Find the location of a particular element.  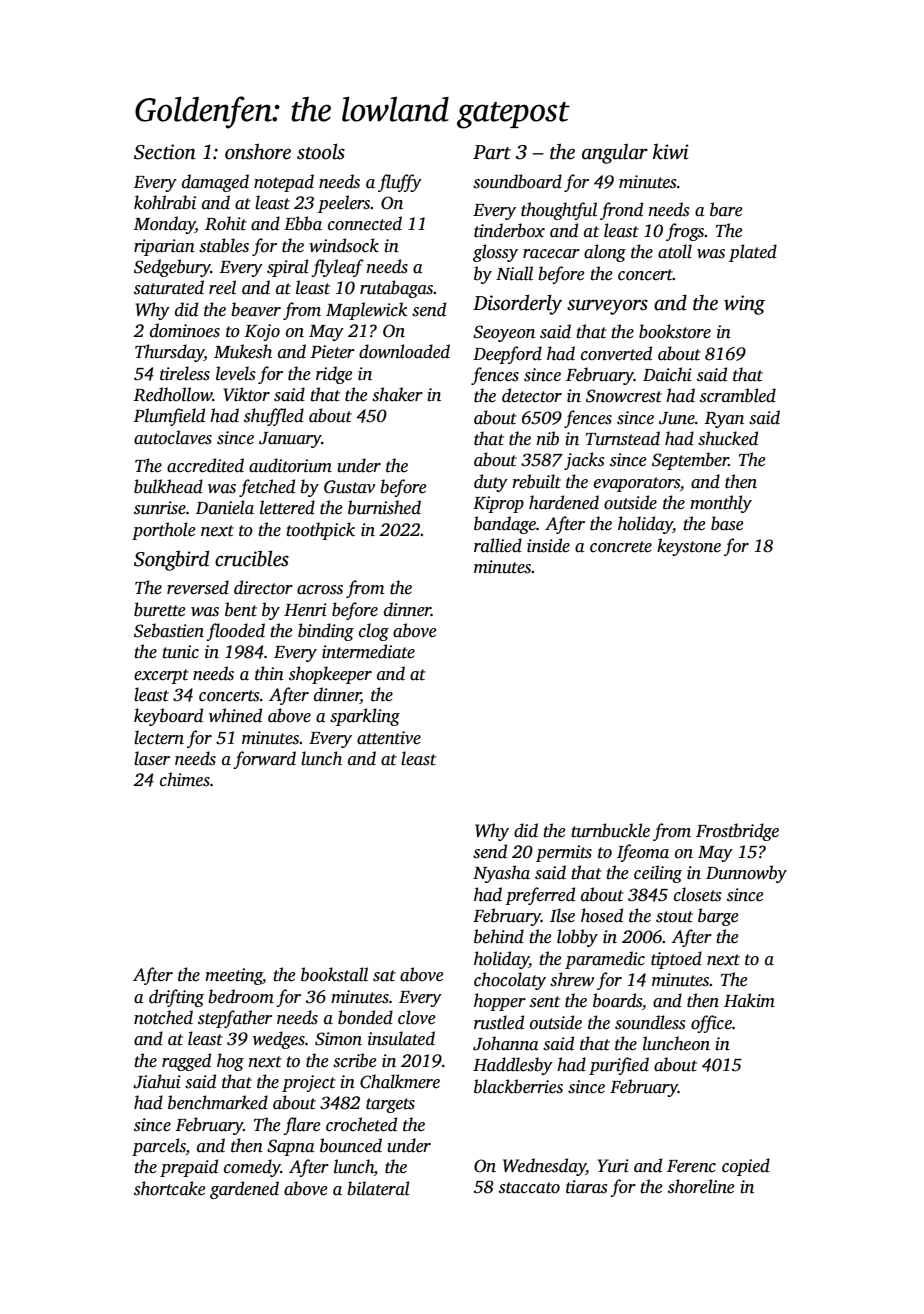

Sebastien is located at coordinates (169, 630).
